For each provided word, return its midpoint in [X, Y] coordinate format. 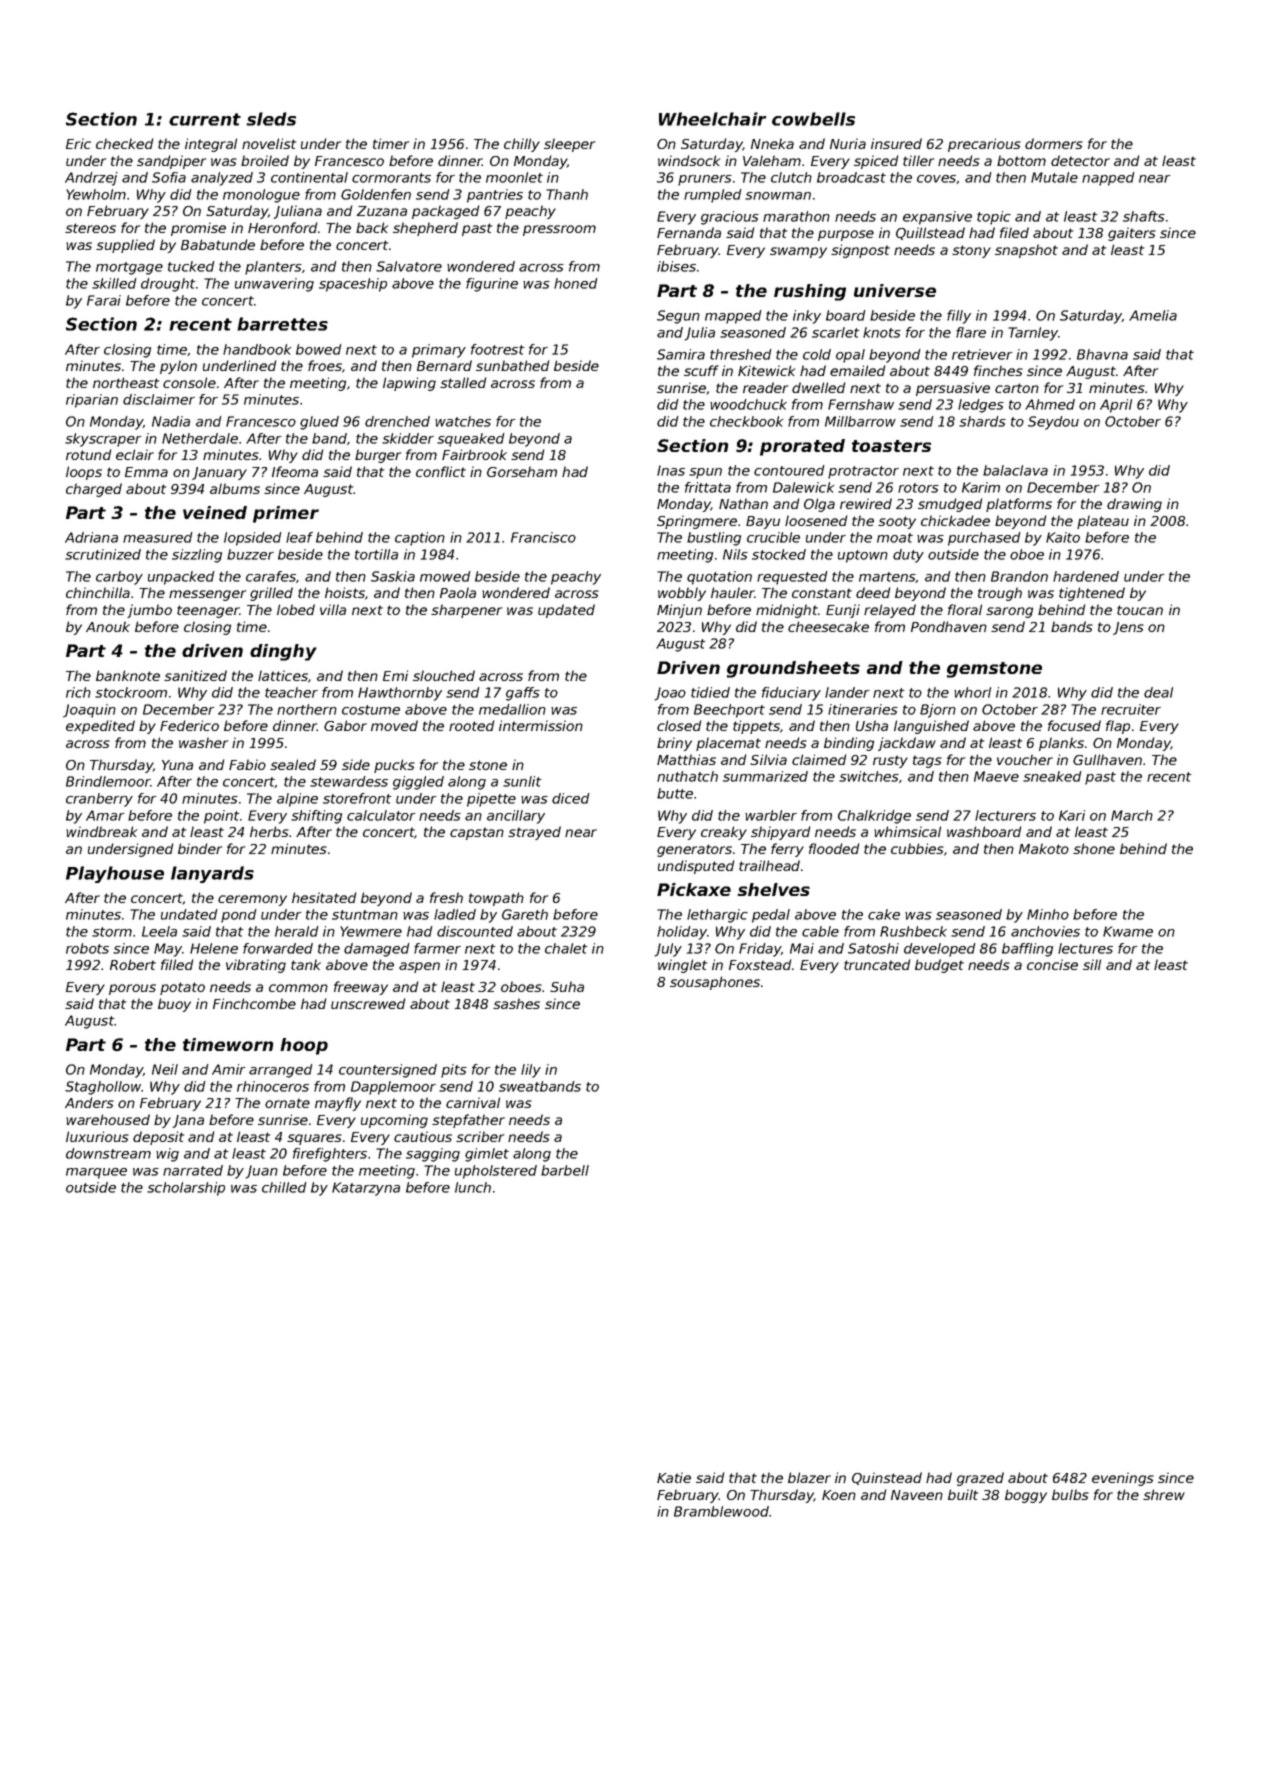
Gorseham [522, 471]
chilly [522, 145]
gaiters [1132, 234]
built [963, 1494]
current [205, 119]
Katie [674, 1477]
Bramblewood [721, 1511]
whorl [972, 692]
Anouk [108, 626]
